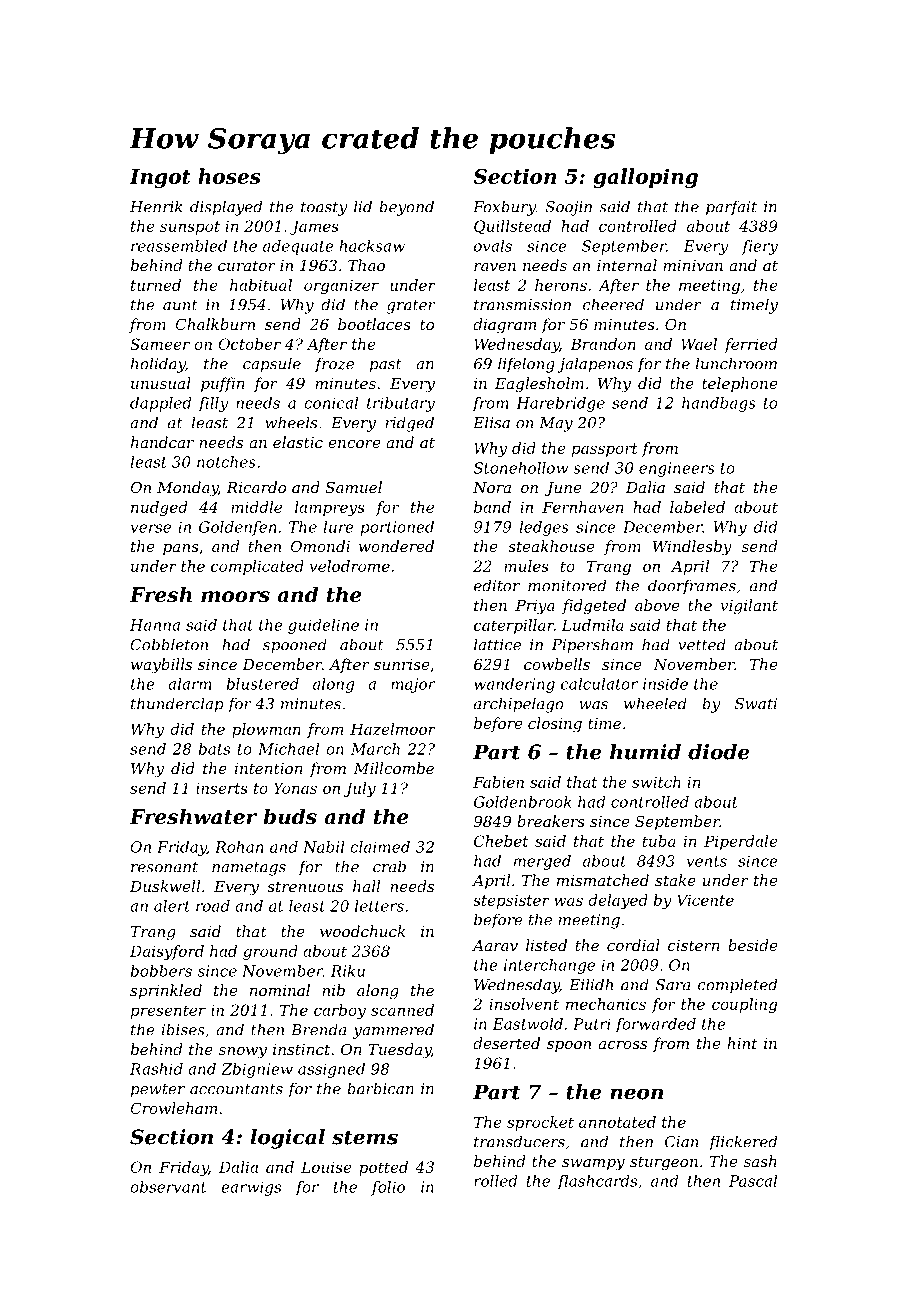 The width and height of the screenshot is (908, 1316). What do you see at coordinates (190, 684) in the screenshot?
I see `alarm` at bounding box center [190, 684].
